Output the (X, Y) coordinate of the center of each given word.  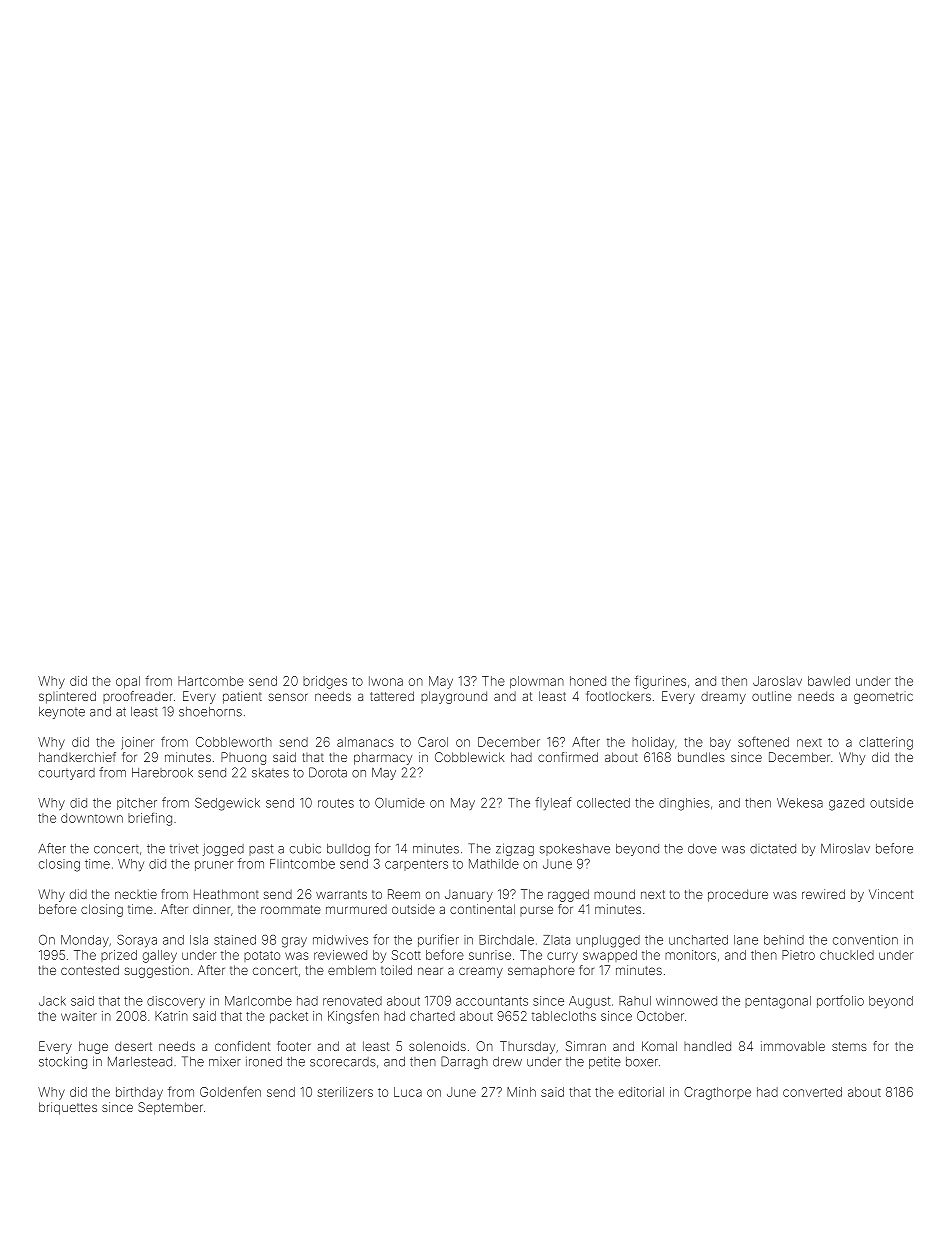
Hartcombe (211, 681)
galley (160, 956)
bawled (829, 681)
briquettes (68, 1108)
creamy (481, 972)
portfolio (840, 1001)
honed (588, 681)
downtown (92, 818)
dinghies (684, 804)
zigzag (515, 849)
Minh (521, 1092)
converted (812, 1092)
